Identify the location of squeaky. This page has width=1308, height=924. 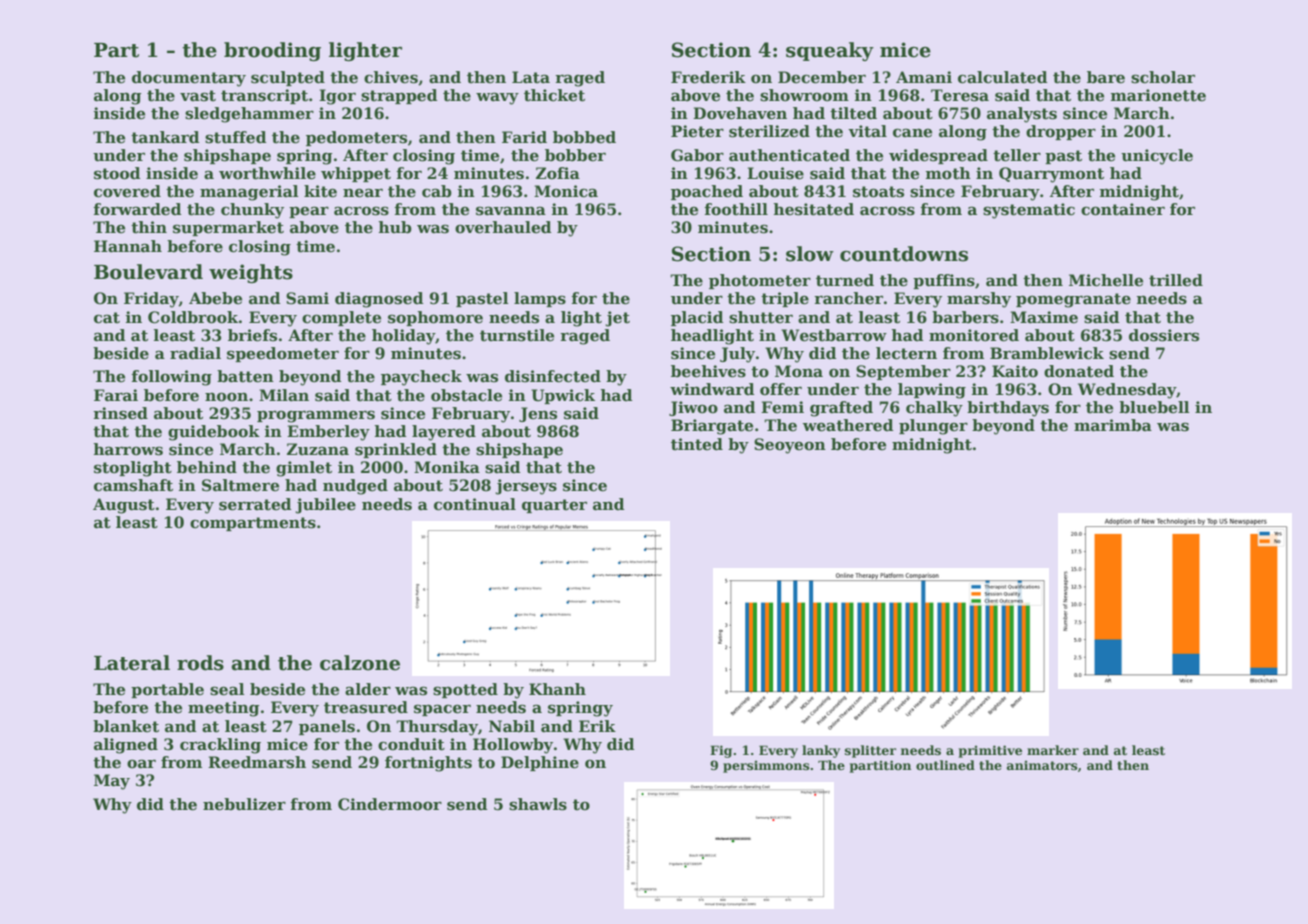
(830, 51).
